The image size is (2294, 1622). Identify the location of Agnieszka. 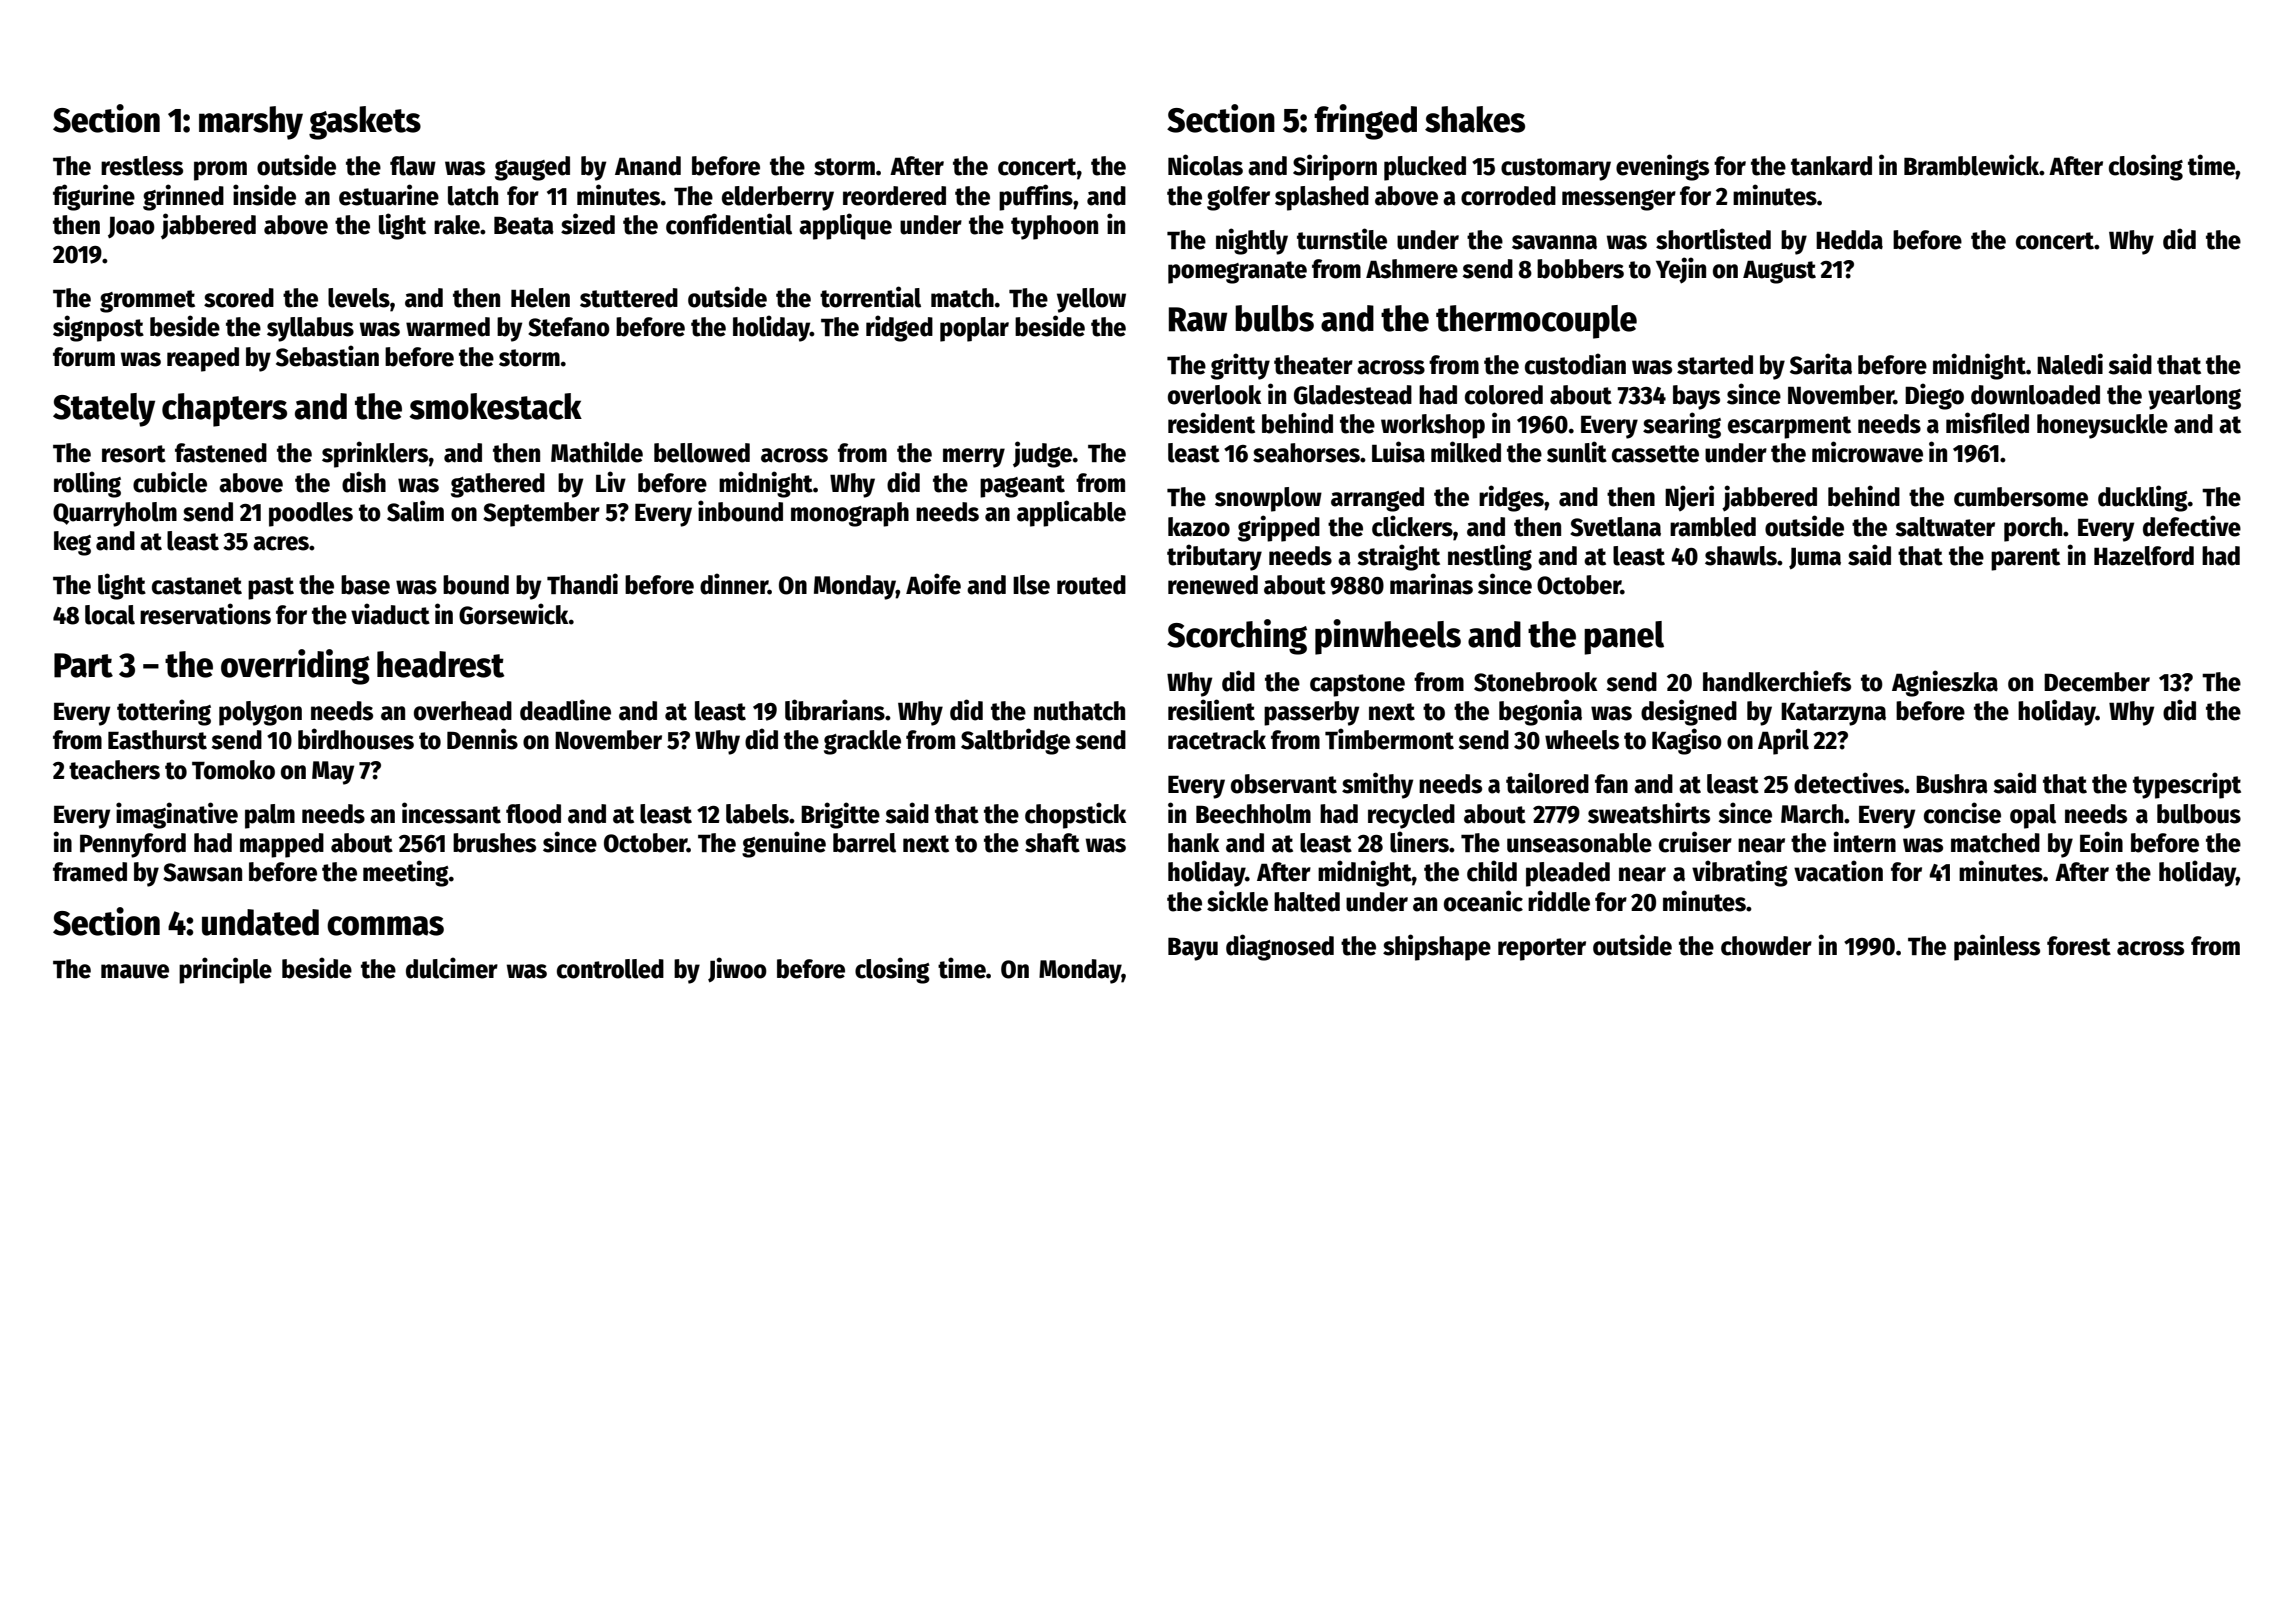
(1945, 683).
